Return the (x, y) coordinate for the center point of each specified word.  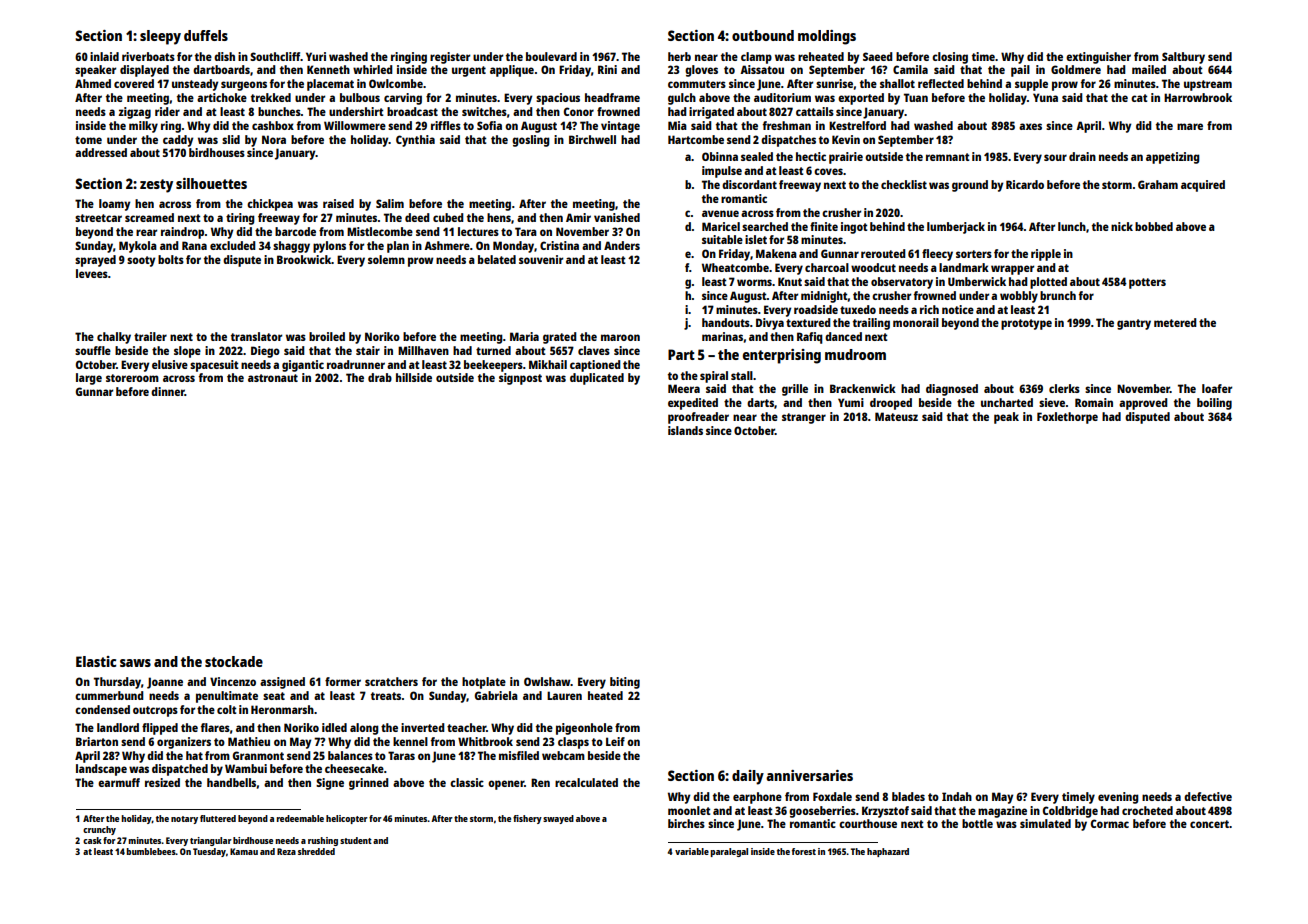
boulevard (551, 56)
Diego (265, 352)
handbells (231, 782)
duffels (206, 35)
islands (685, 430)
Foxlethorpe (1067, 418)
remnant (947, 157)
